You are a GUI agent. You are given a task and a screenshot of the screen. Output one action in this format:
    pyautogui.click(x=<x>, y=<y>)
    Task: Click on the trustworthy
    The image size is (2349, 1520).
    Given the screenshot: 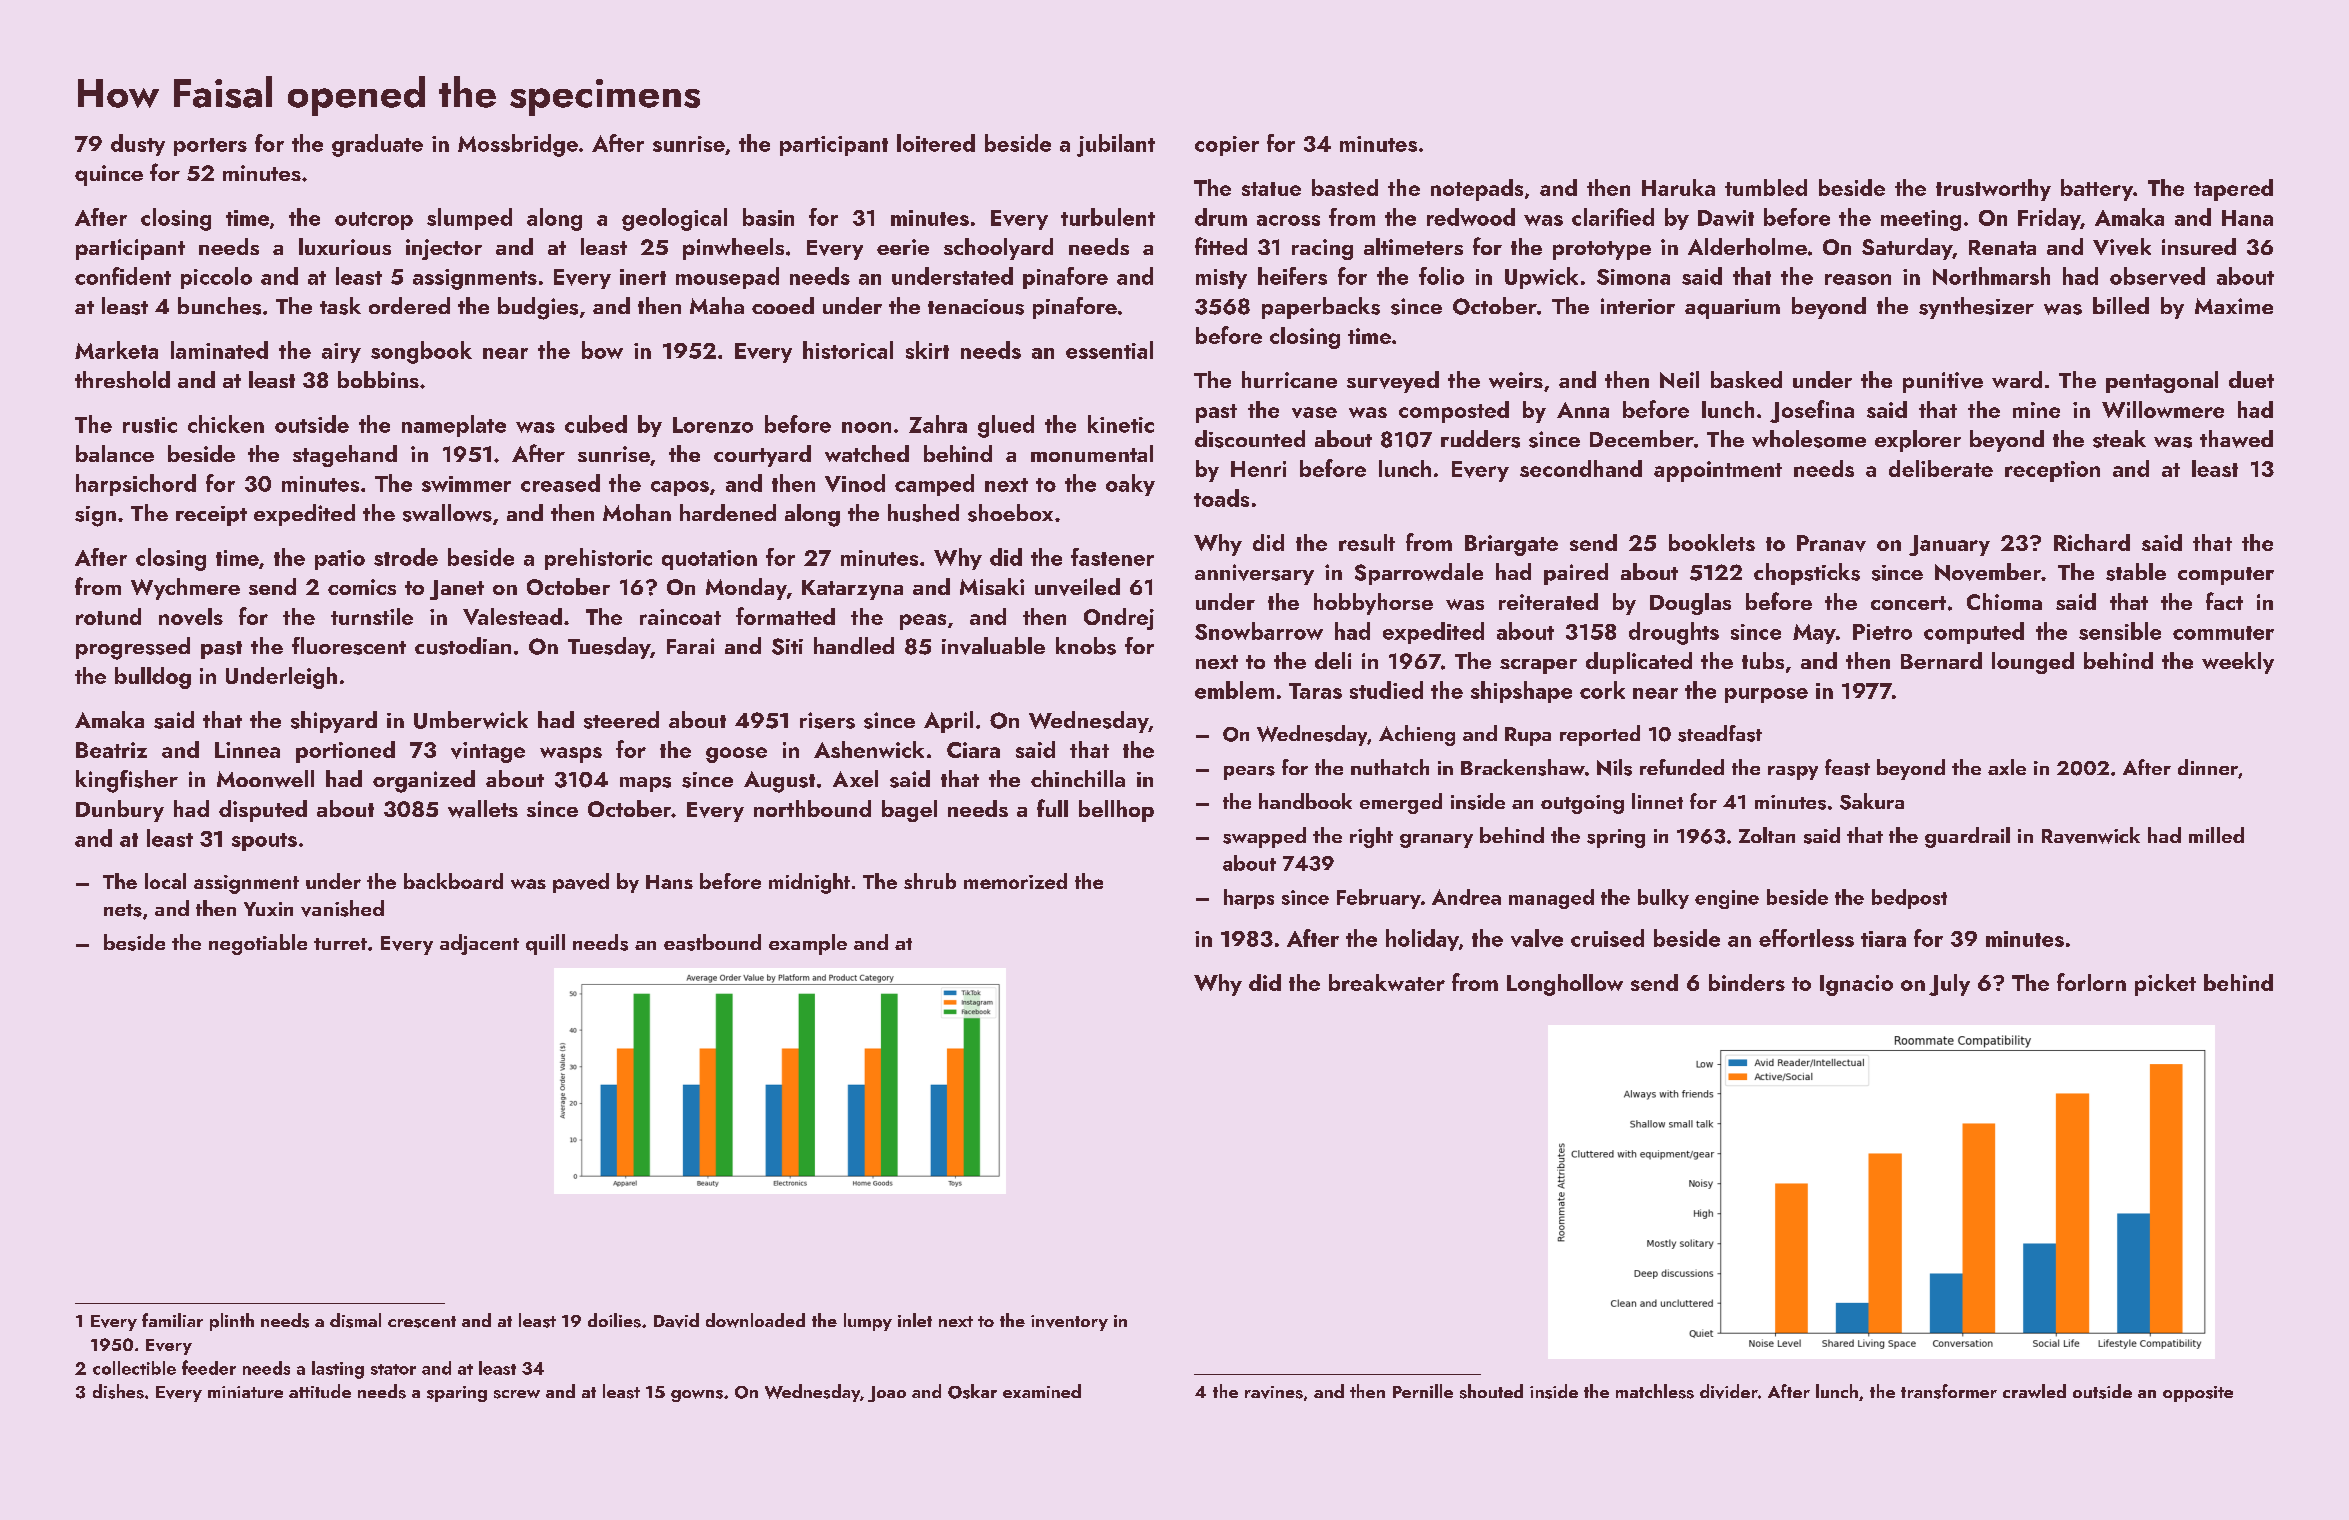 What is the action you would take?
    pyautogui.click(x=1993, y=190)
